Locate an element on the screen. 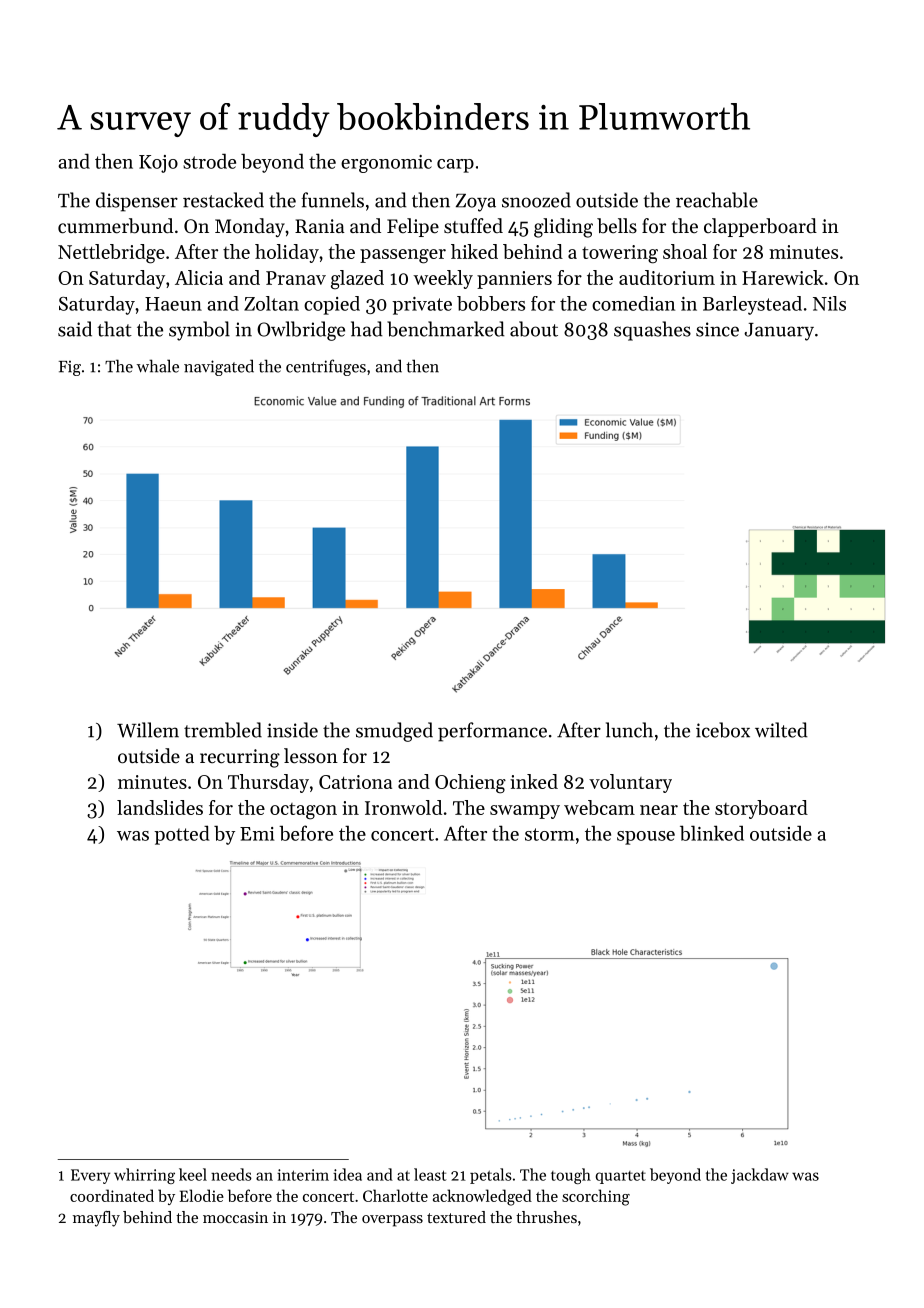 Image resolution: width=924 pixels, height=1308 pixels. least is located at coordinates (430, 1174).
